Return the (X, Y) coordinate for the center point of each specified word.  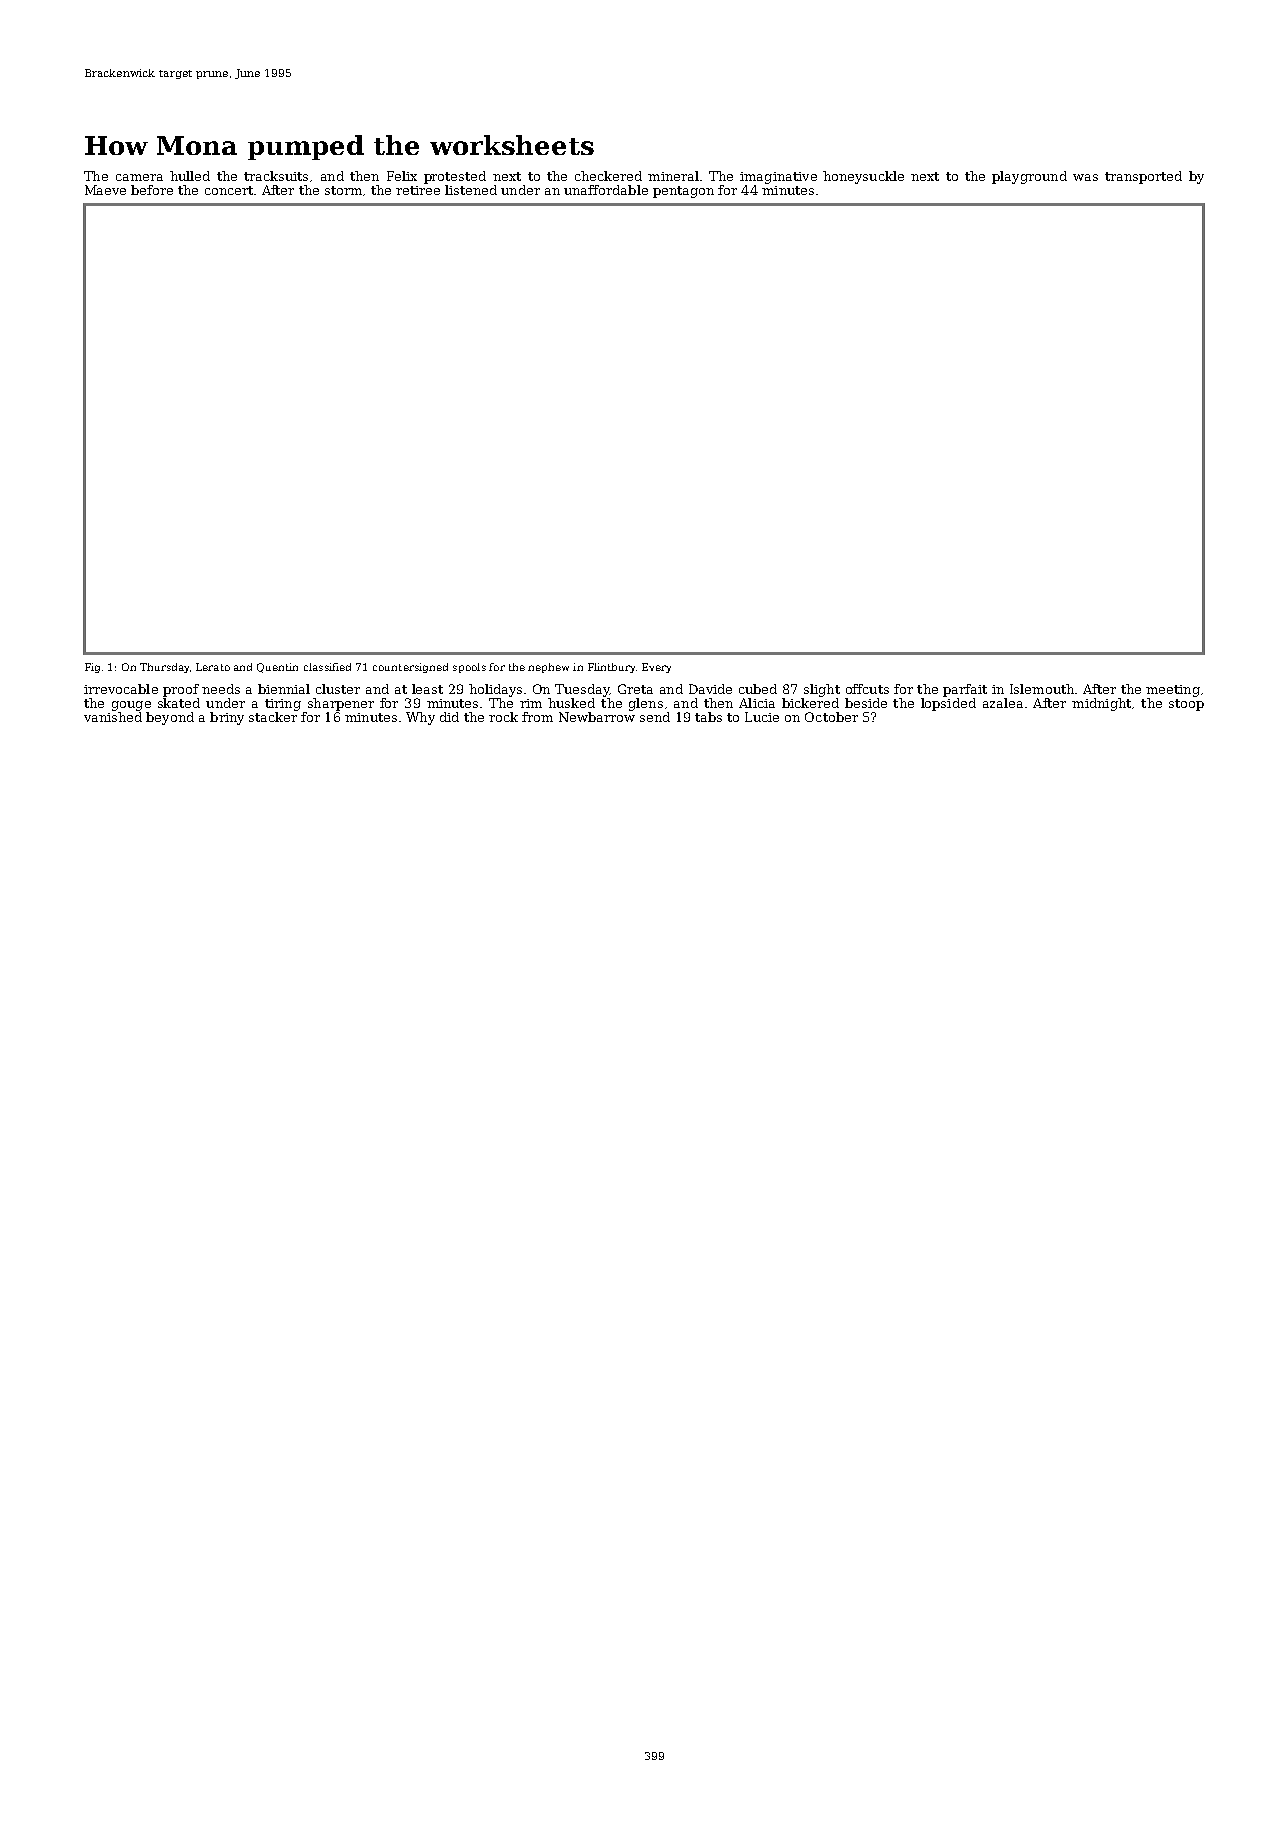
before (152, 190)
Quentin (277, 668)
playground (1029, 177)
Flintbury (611, 668)
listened (471, 190)
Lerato (213, 667)
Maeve (105, 190)
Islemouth (1042, 689)
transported (1143, 177)
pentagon (683, 192)
